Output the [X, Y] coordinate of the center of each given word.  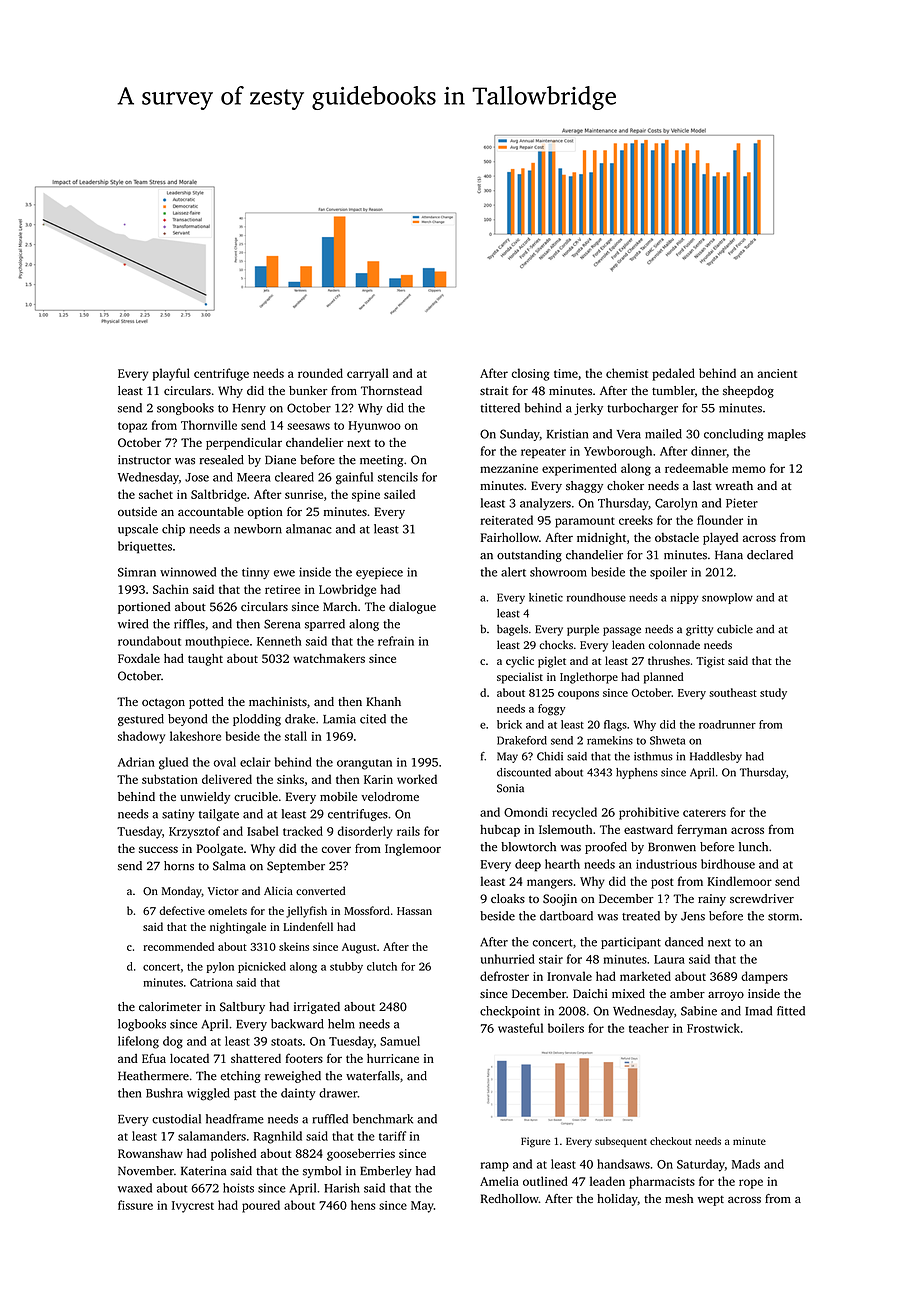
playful [171, 374]
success [158, 849]
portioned [144, 608]
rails [408, 831]
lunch [753, 847]
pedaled [673, 374]
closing [531, 374]
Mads [746, 1164]
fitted [791, 1011]
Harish [342, 1188]
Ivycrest [193, 1207]
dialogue [412, 608]
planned [663, 678]
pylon [220, 967]
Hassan [414, 911]
